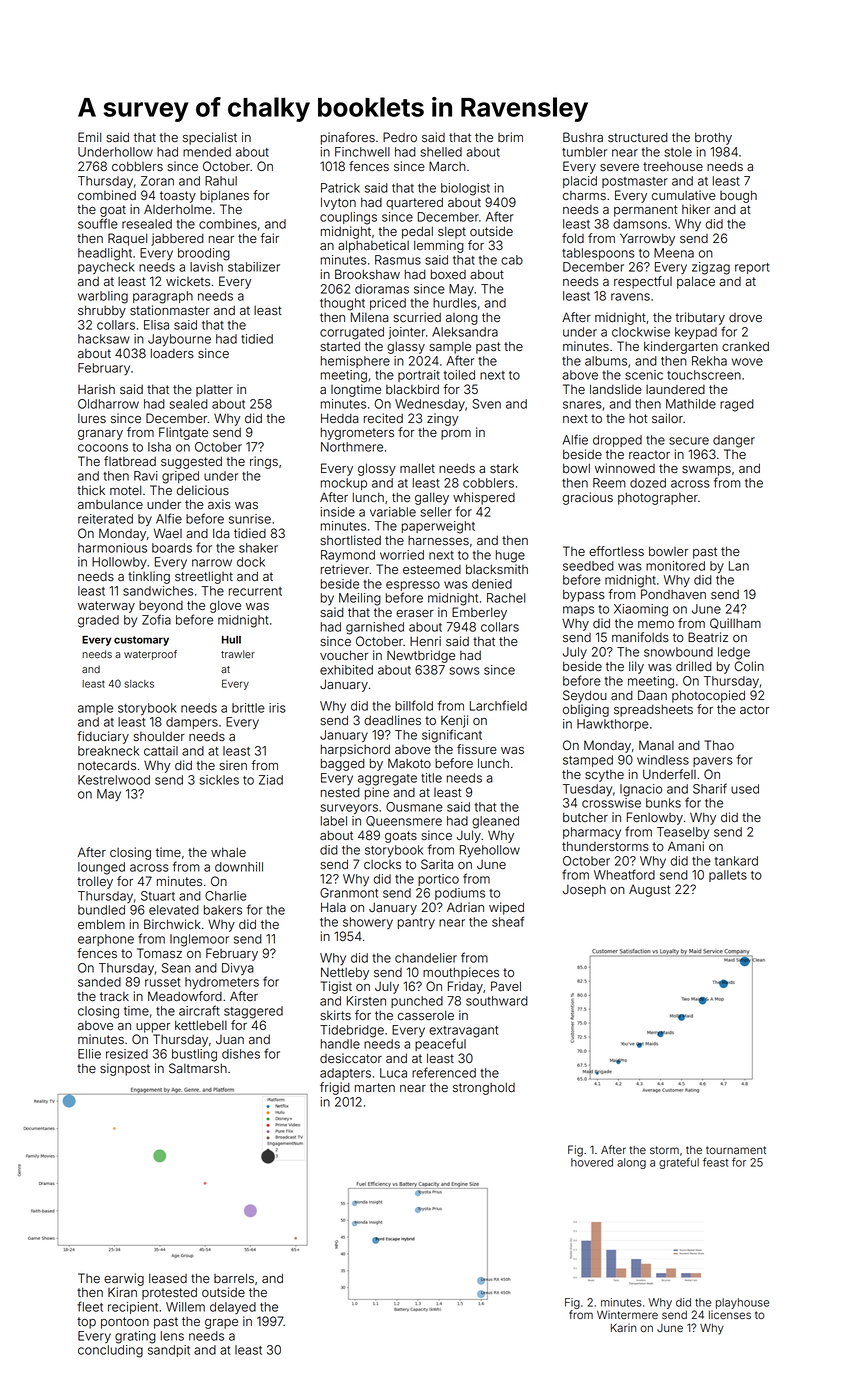 The width and height of the document is (849, 1400). Describe the element at coordinates (114, 780) in the document. I see `Kestrelwood` at that location.
